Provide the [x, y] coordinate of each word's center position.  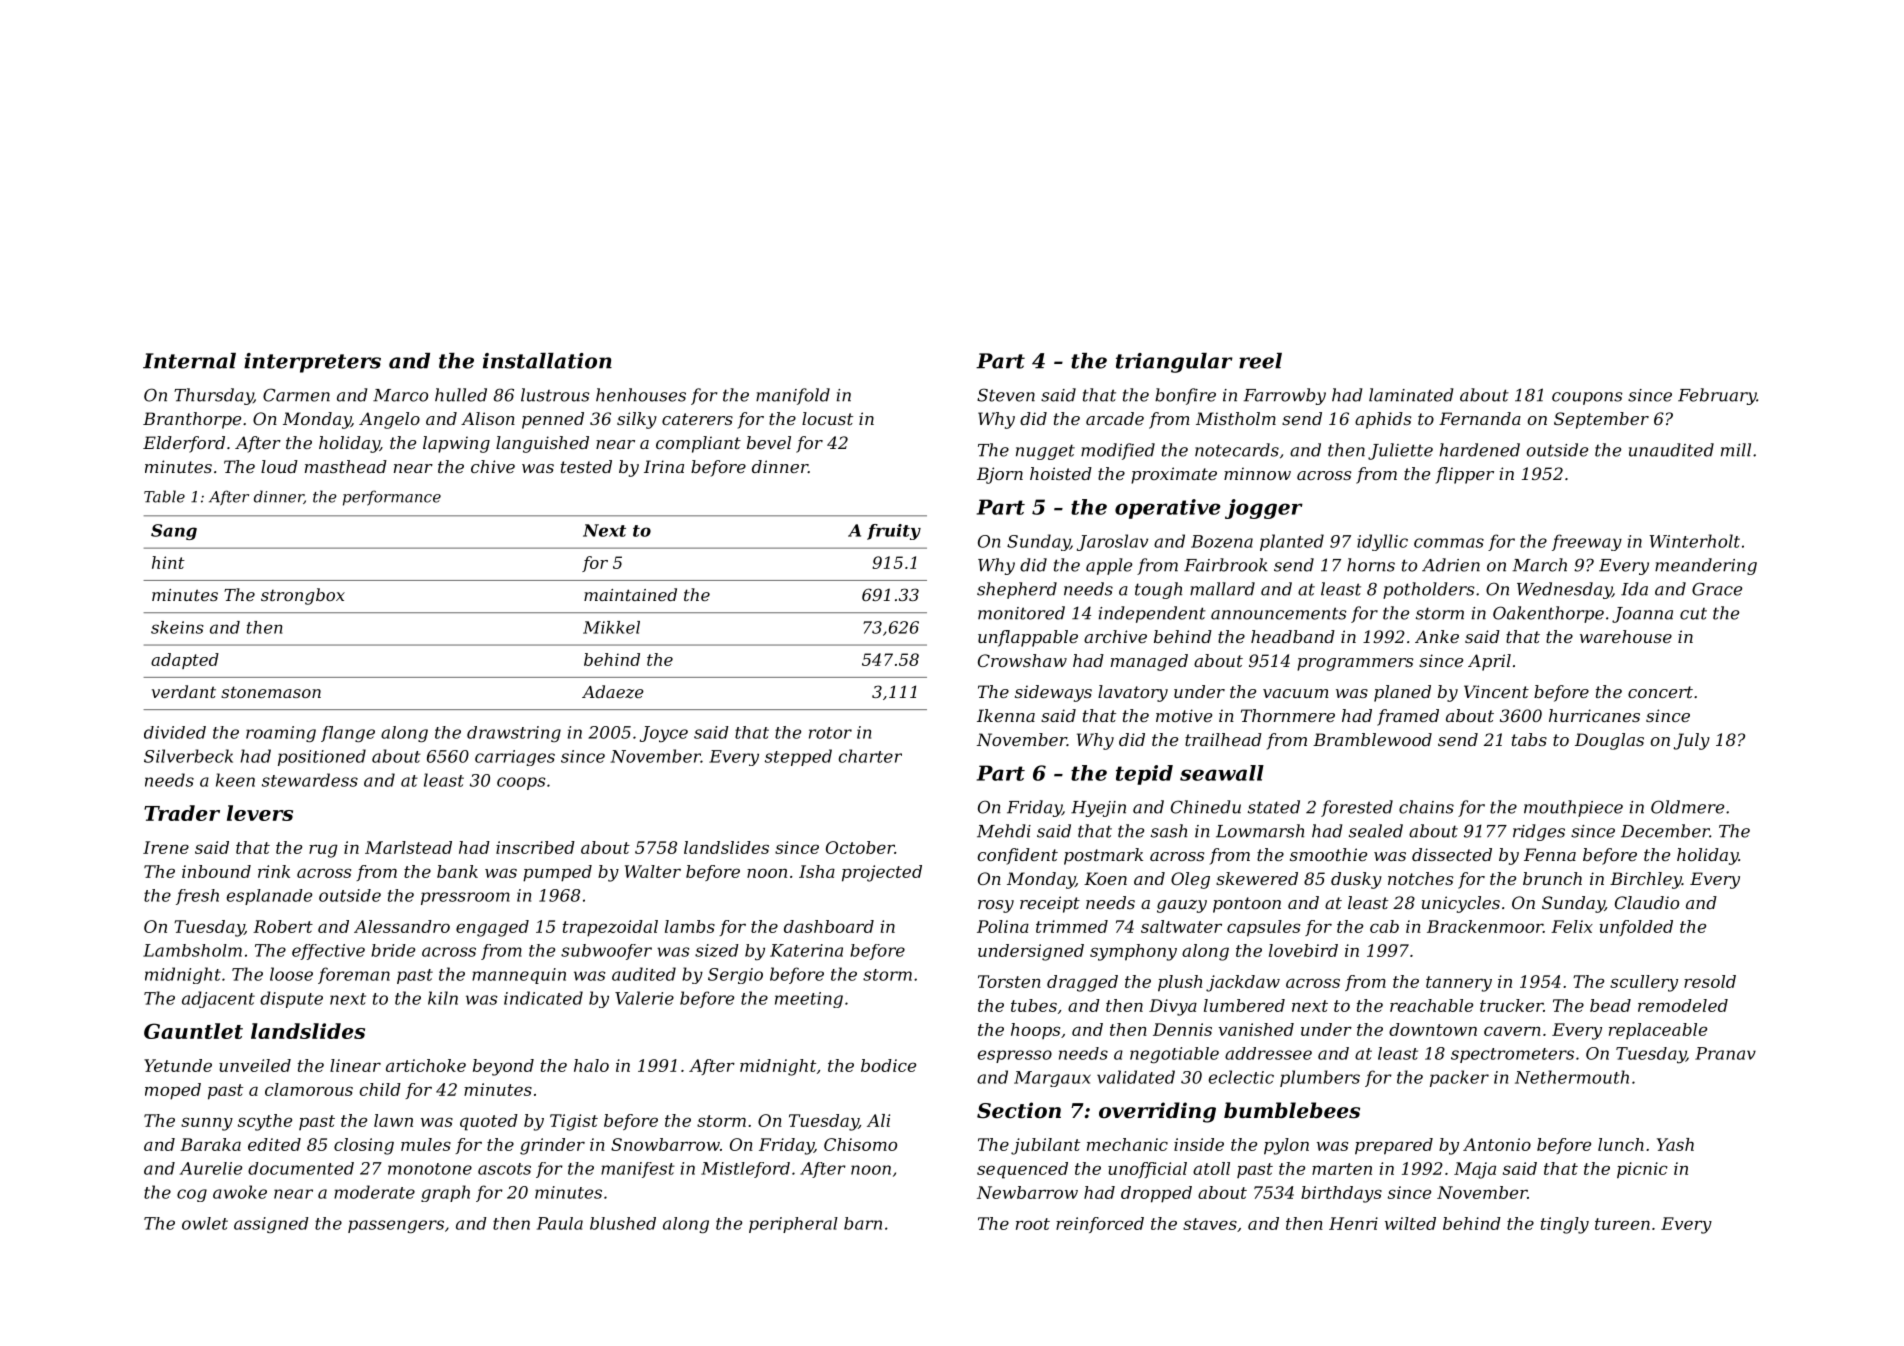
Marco [400, 395]
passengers [396, 1226]
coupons [1587, 398]
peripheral [793, 1225]
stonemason [271, 692]
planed [1402, 693]
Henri [1353, 1223]
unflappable [1028, 638]
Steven [1006, 395]
